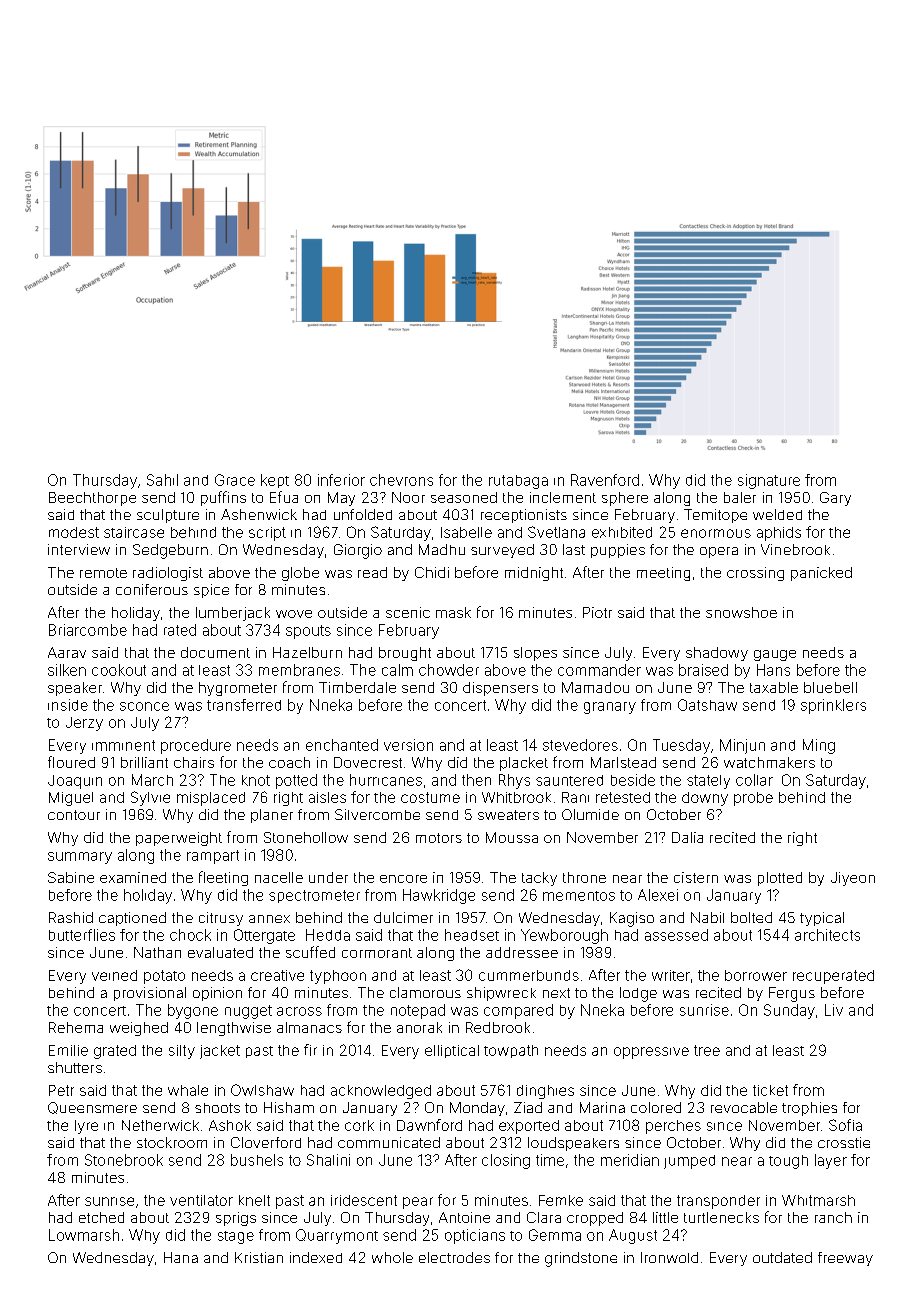 This screenshot has width=924, height=1314. Describe the element at coordinates (82, 935) in the screenshot. I see `butterflies` at that location.
